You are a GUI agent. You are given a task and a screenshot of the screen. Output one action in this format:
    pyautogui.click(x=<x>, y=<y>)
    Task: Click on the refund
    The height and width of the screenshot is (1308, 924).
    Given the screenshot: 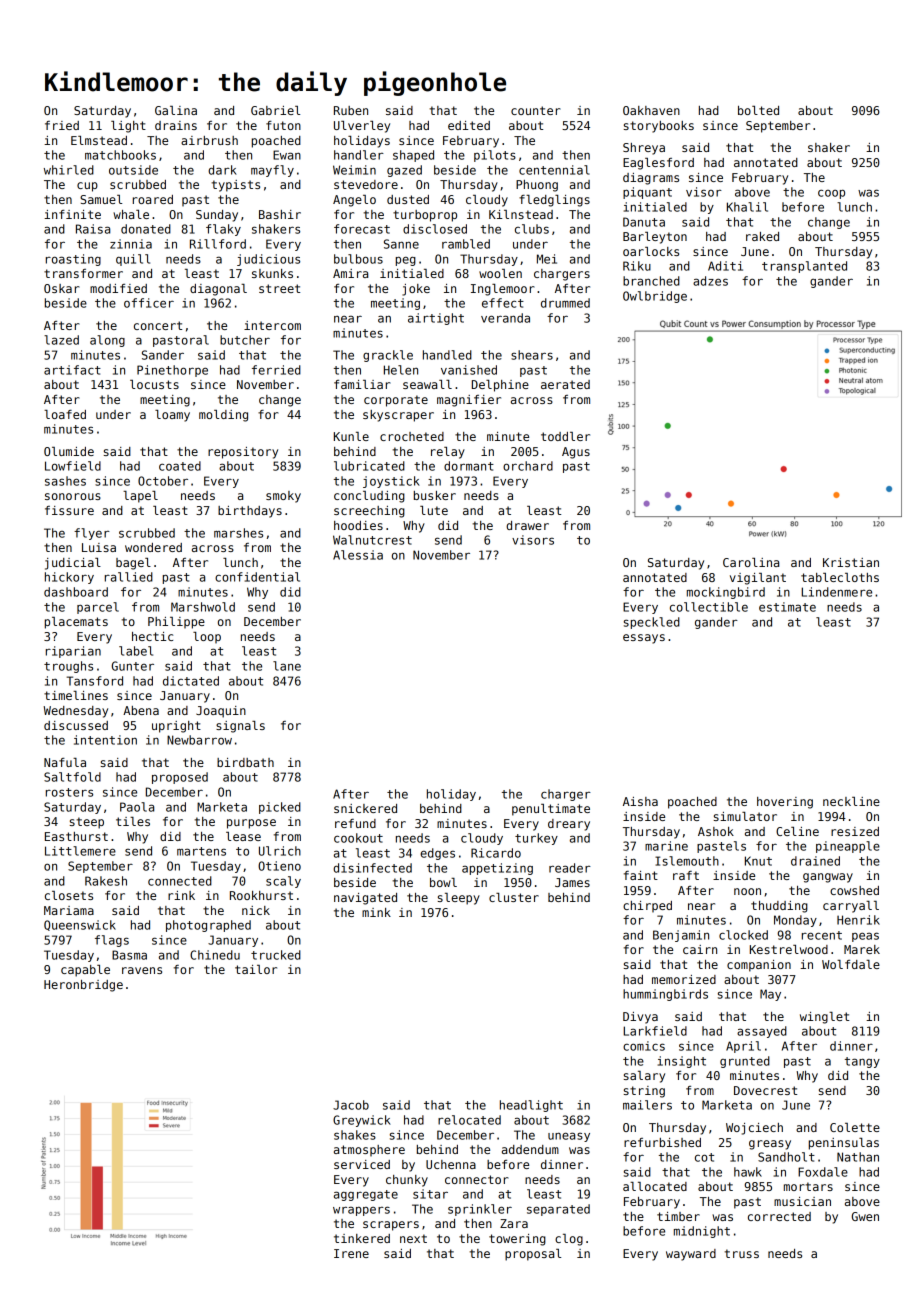 What is the action you would take?
    pyautogui.click(x=355, y=823)
